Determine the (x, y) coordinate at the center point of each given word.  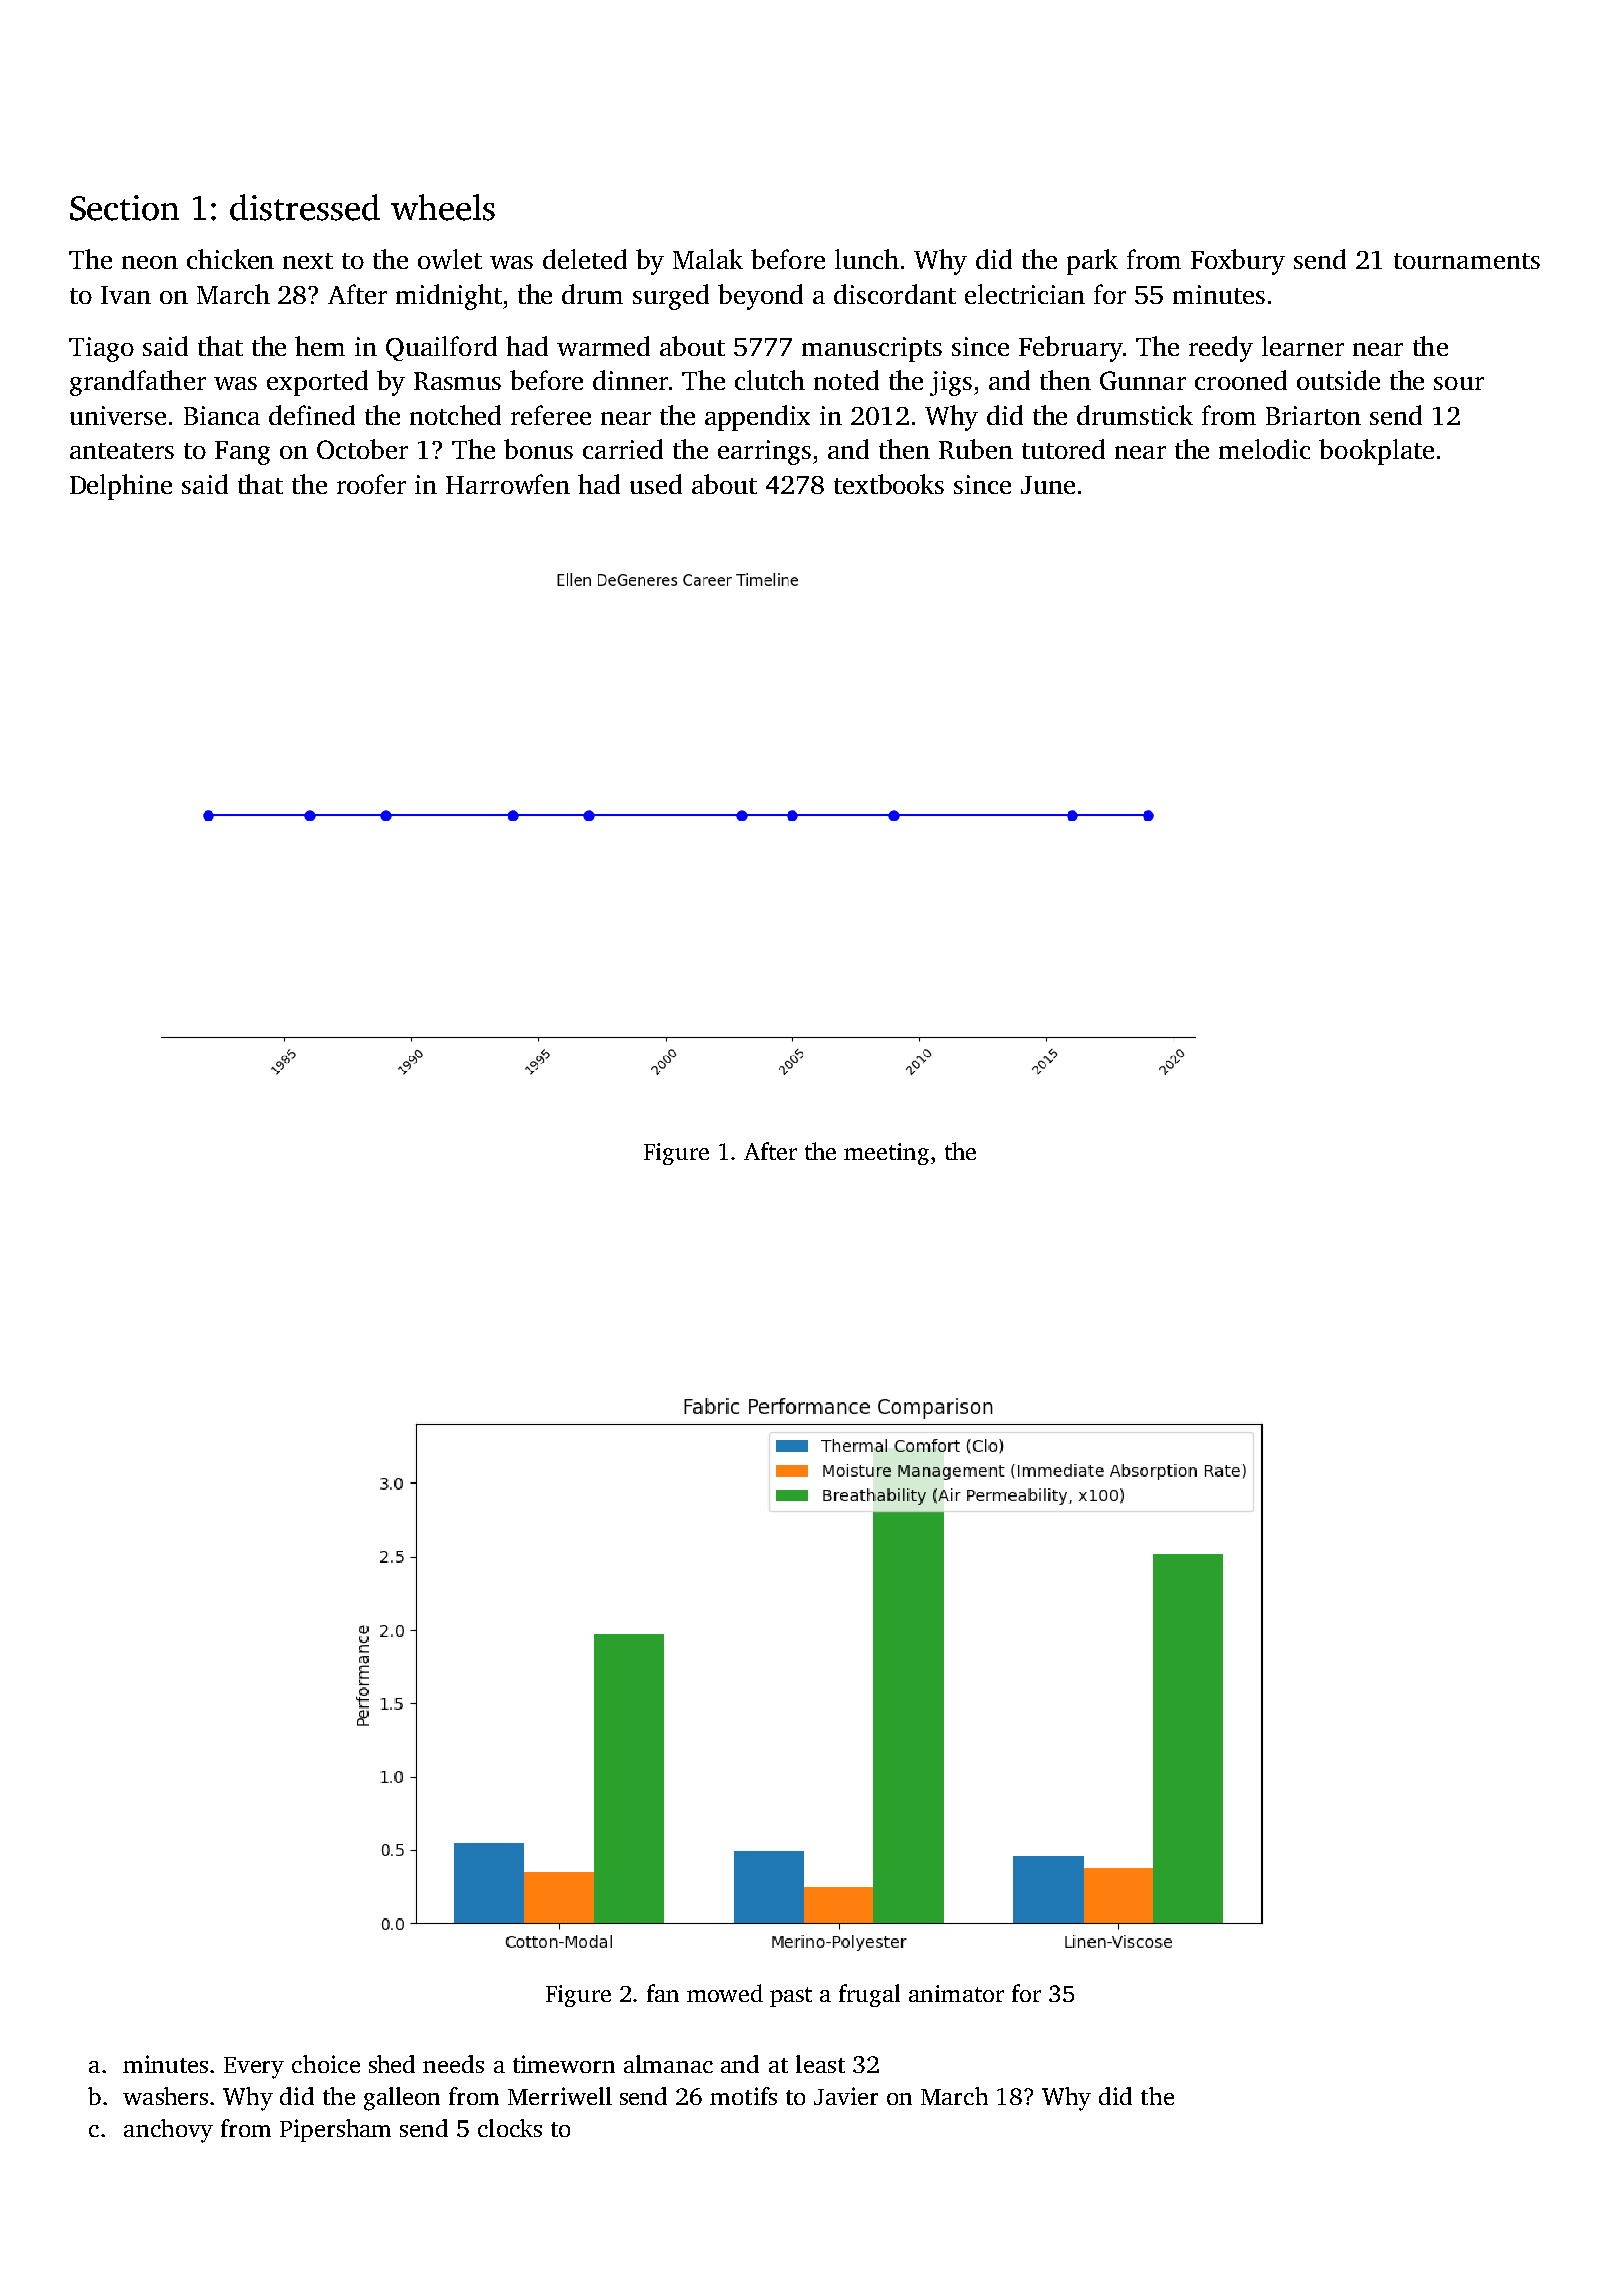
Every (254, 2068)
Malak (708, 259)
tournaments (1467, 261)
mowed (725, 1993)
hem (320, 346)
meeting (886, 1154)
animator (956, 1993)
